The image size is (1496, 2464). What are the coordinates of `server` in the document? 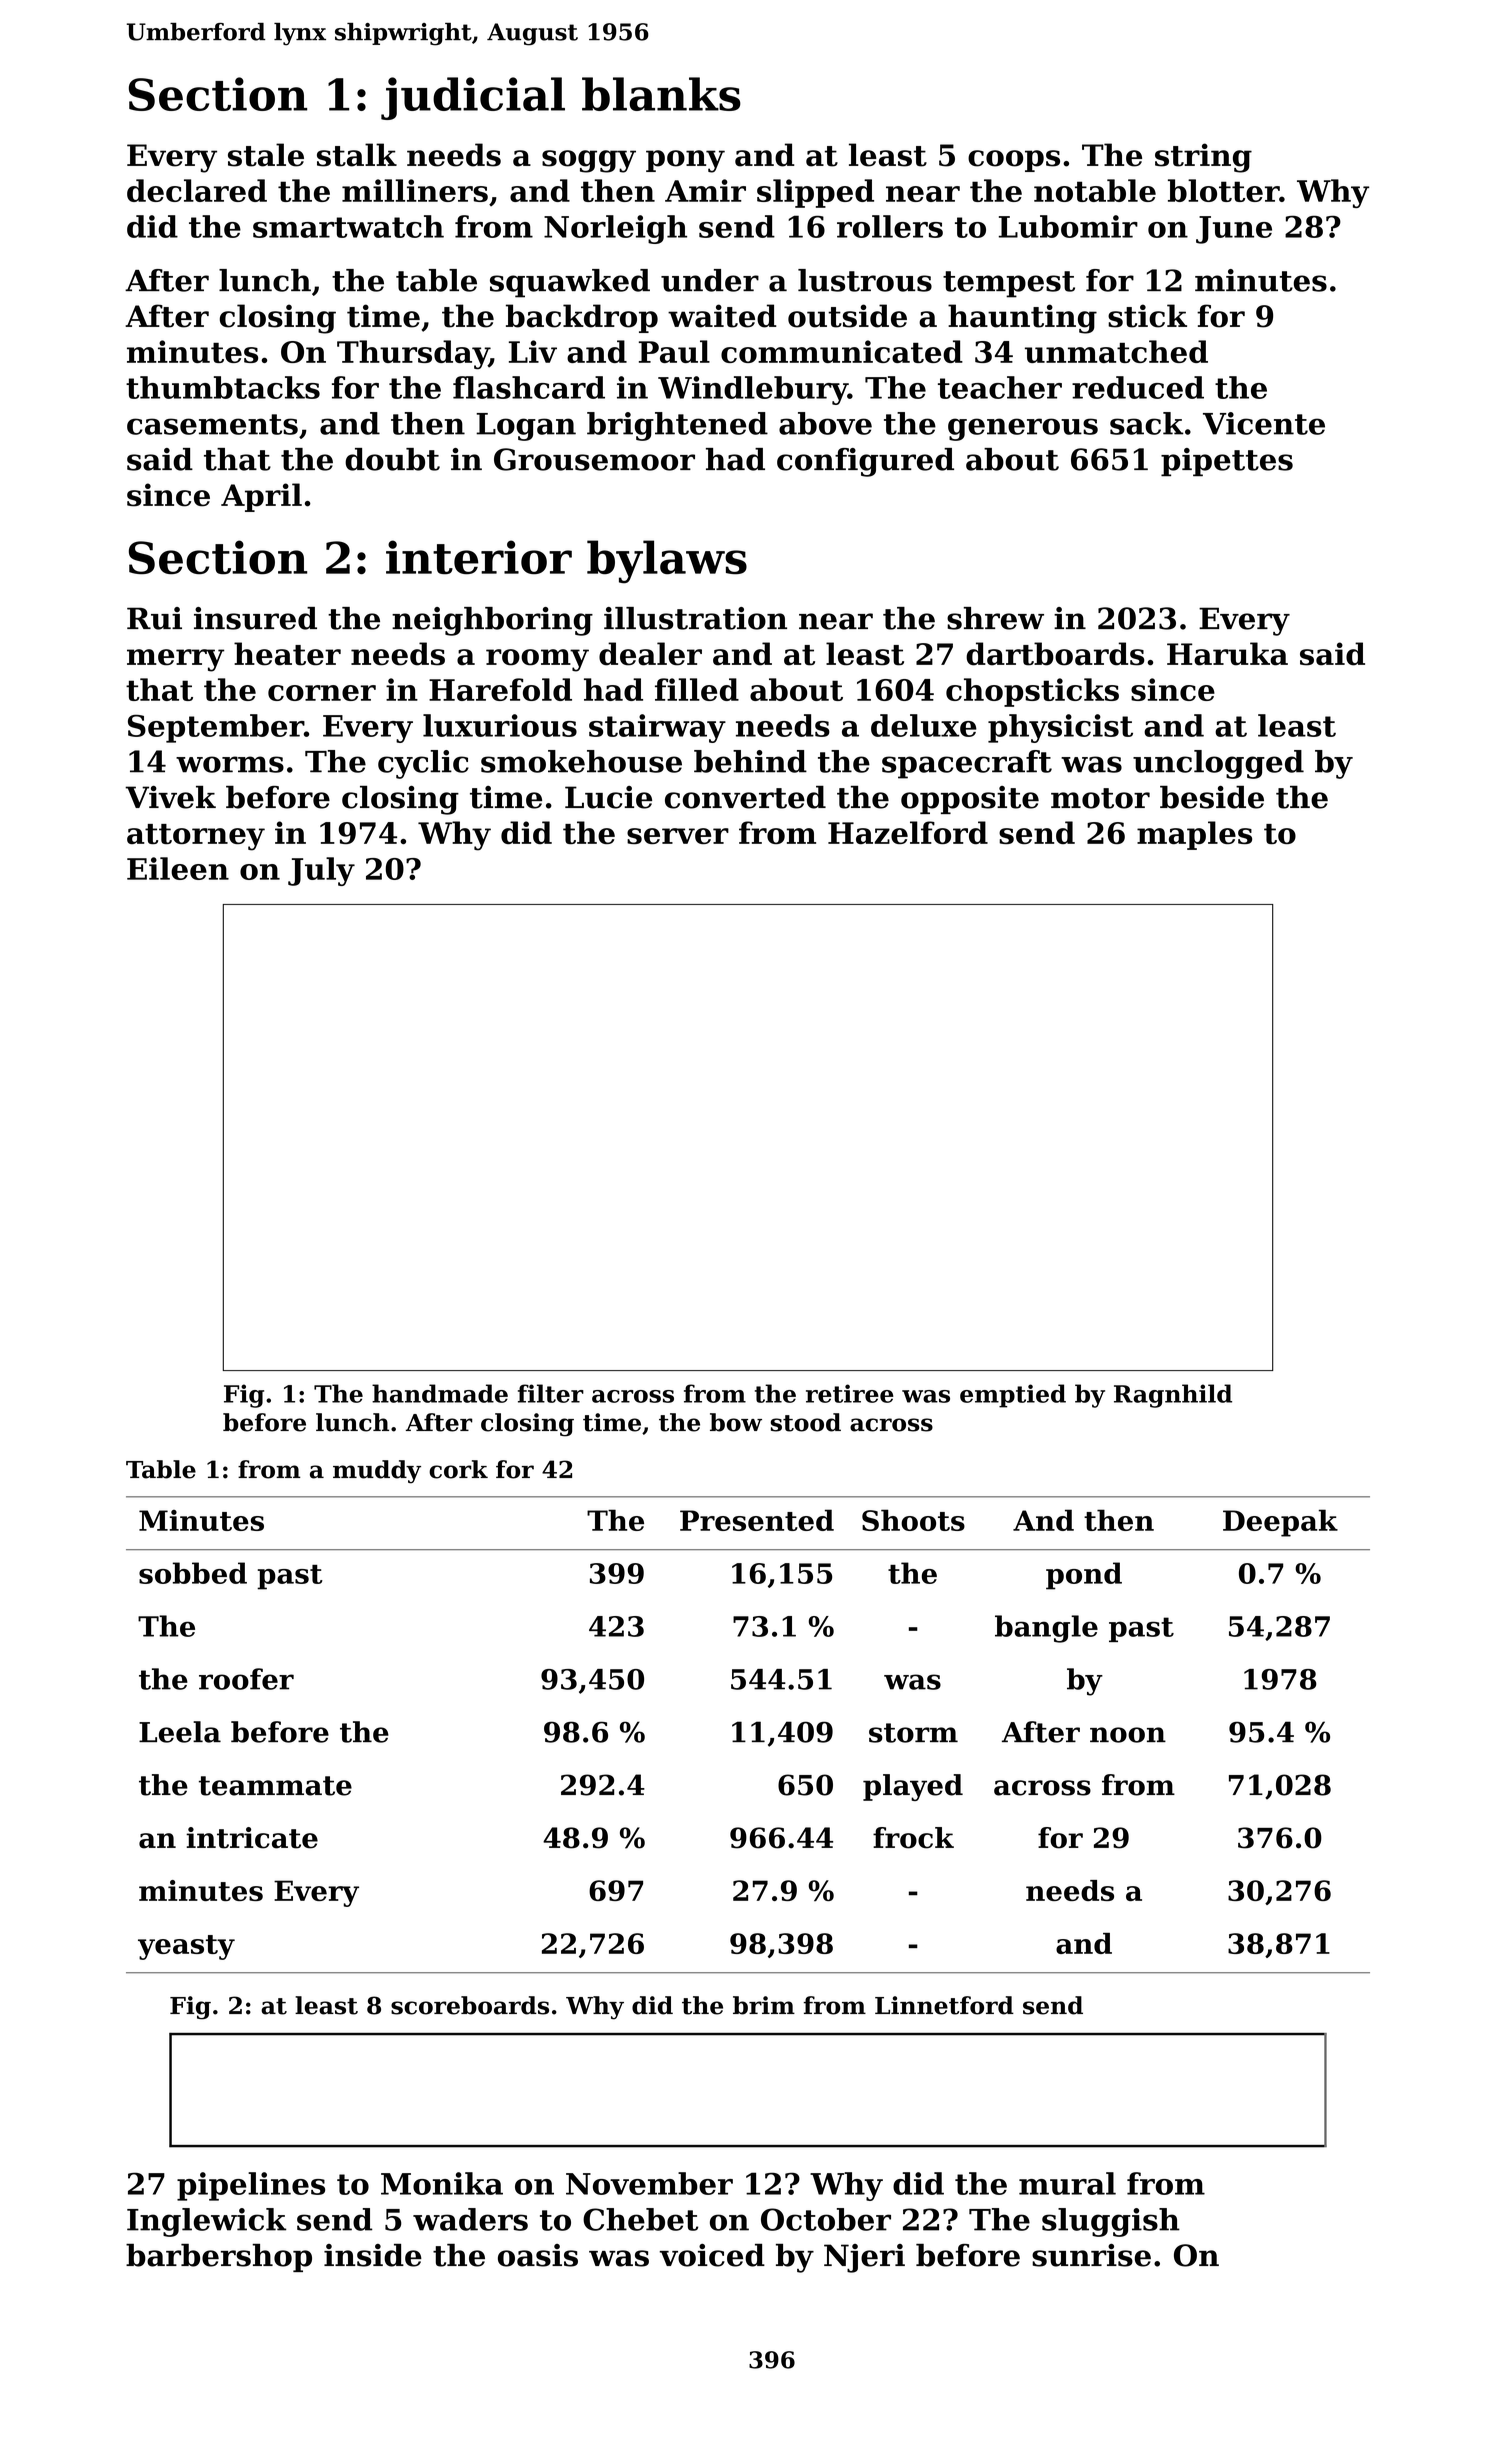 It's located at (678, 836).
